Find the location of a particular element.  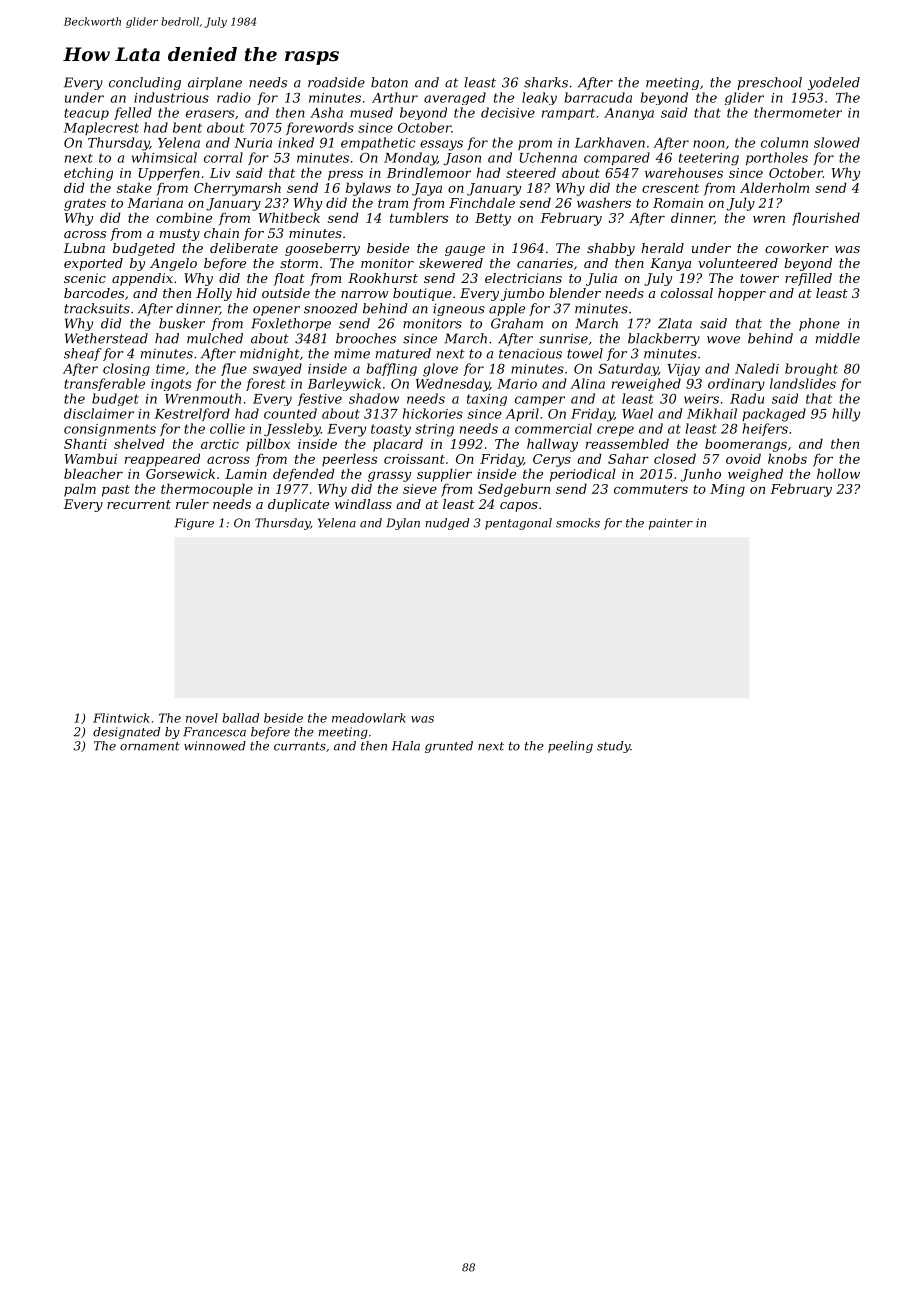

thermometer is located at coordinates (798, 112).
